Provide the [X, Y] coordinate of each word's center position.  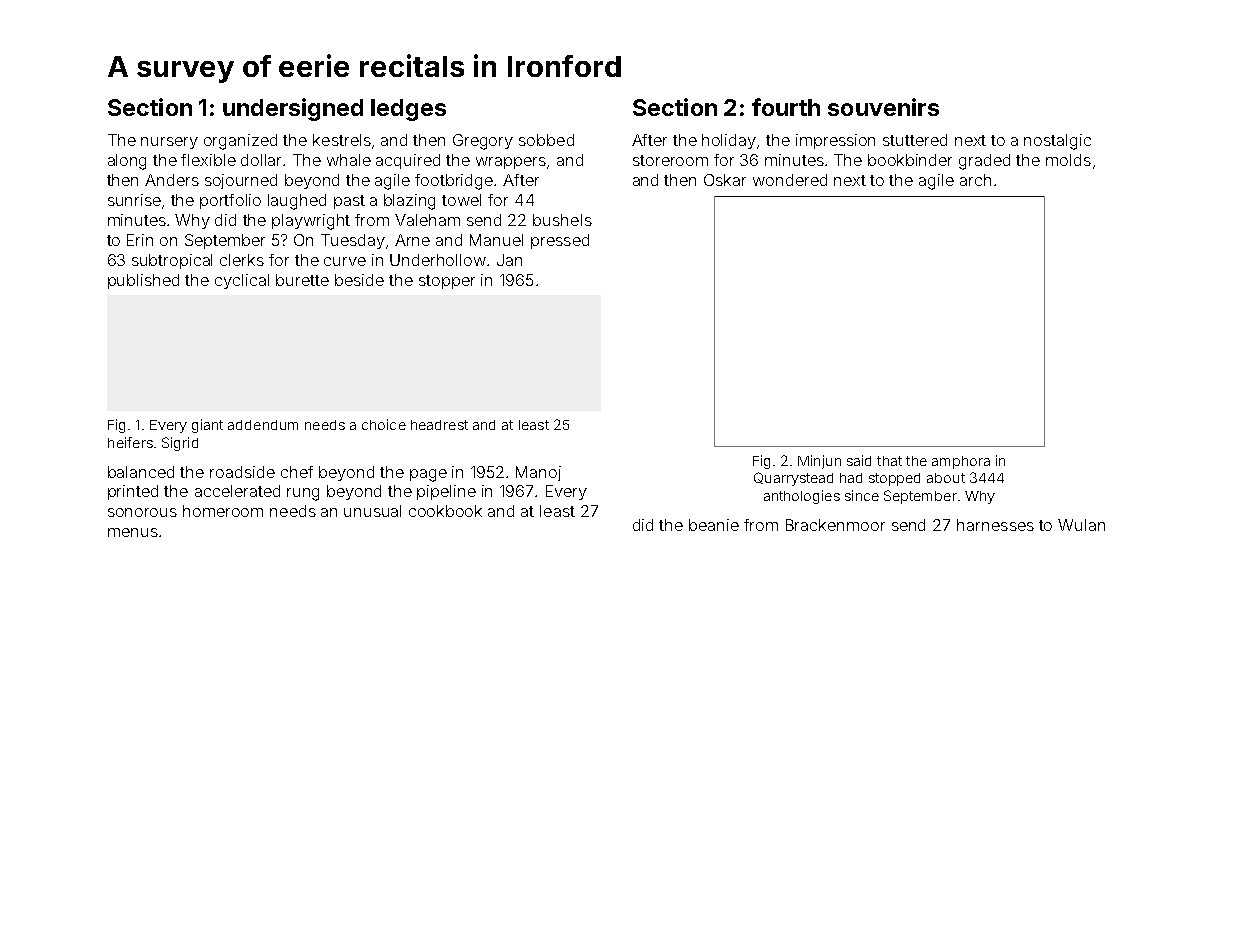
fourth [786, 107]
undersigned [293, 109]
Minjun [819, 462]
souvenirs [883, 107]
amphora [961, 462]
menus [133, 532]
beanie [714, 525]
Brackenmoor [835, 525]
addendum [263, 425]
